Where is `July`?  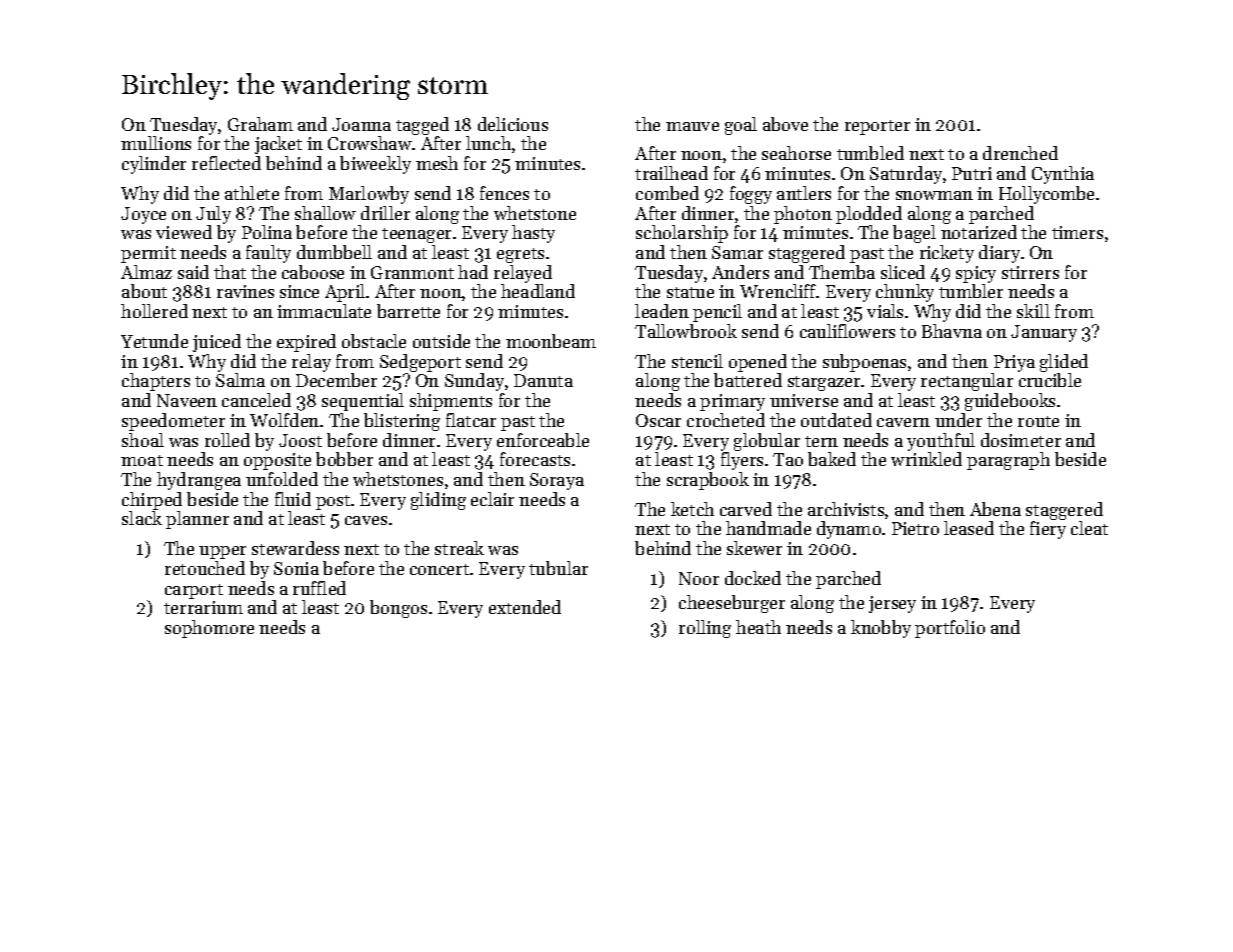 July is located at coordinates (213, 215).
